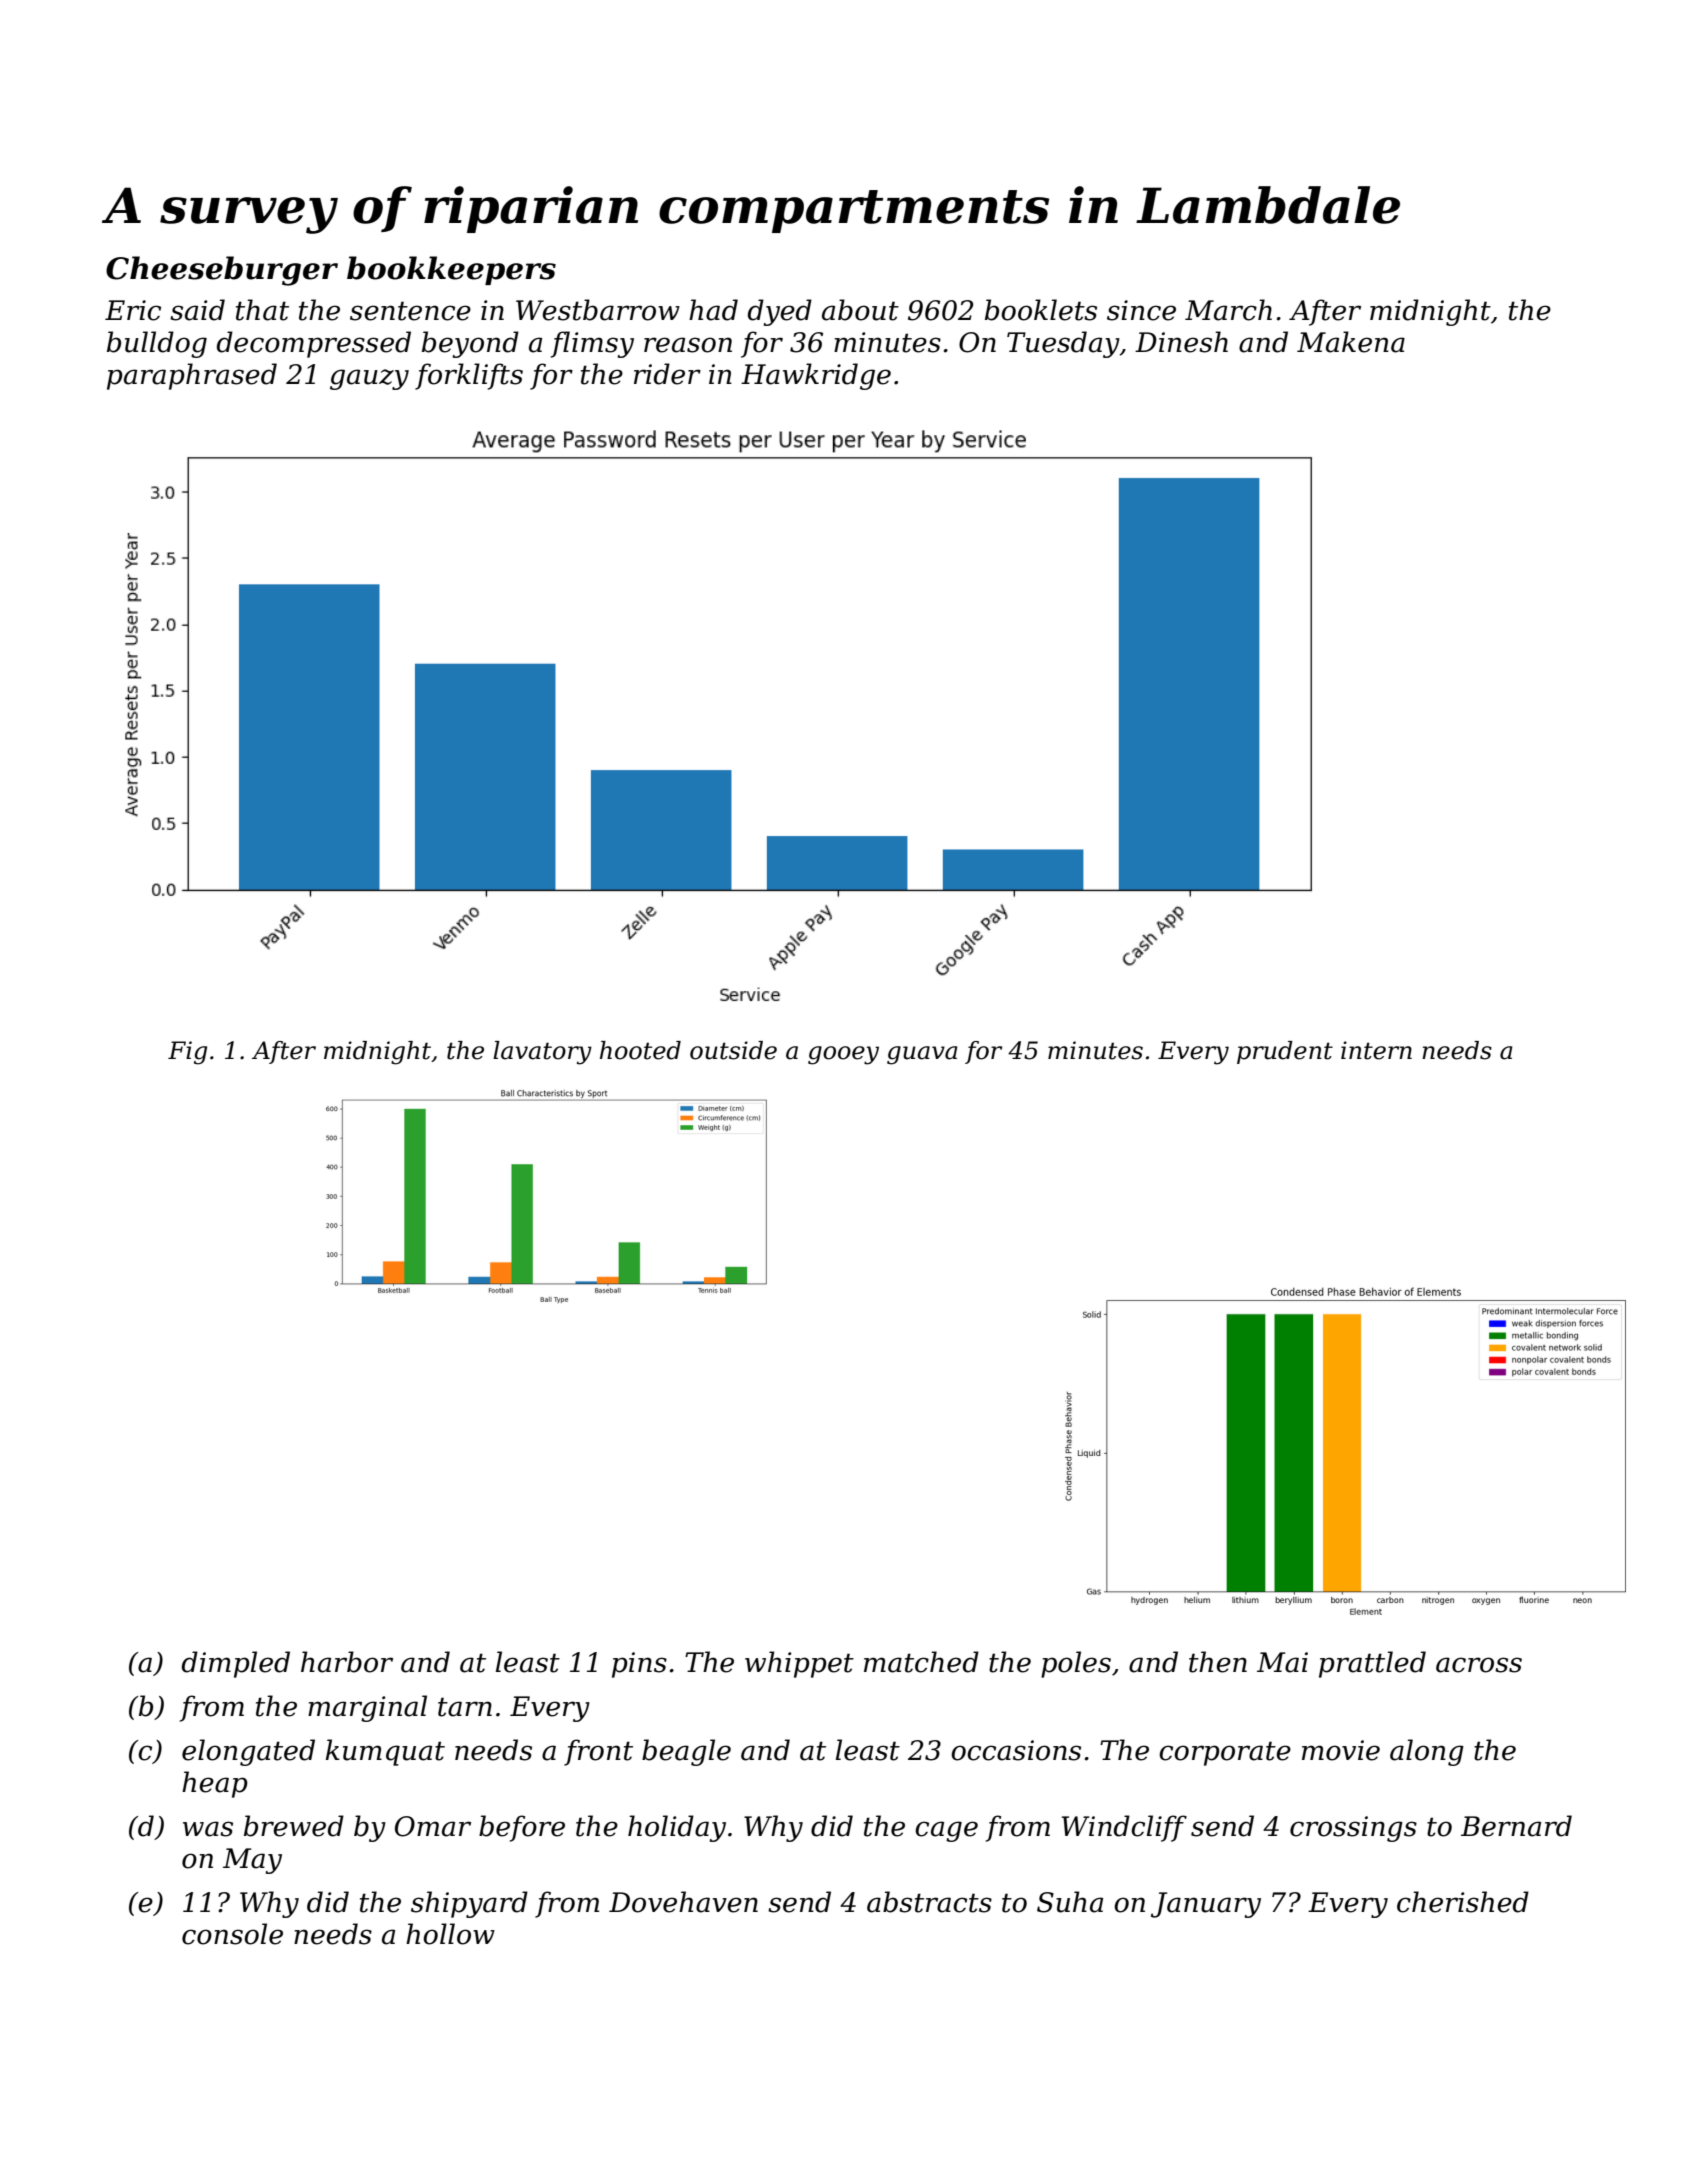 The width and height of the image is (1683, 2178). Describe the element at coordinates (347, 1662) in the image. I see `harbor` at that location.
